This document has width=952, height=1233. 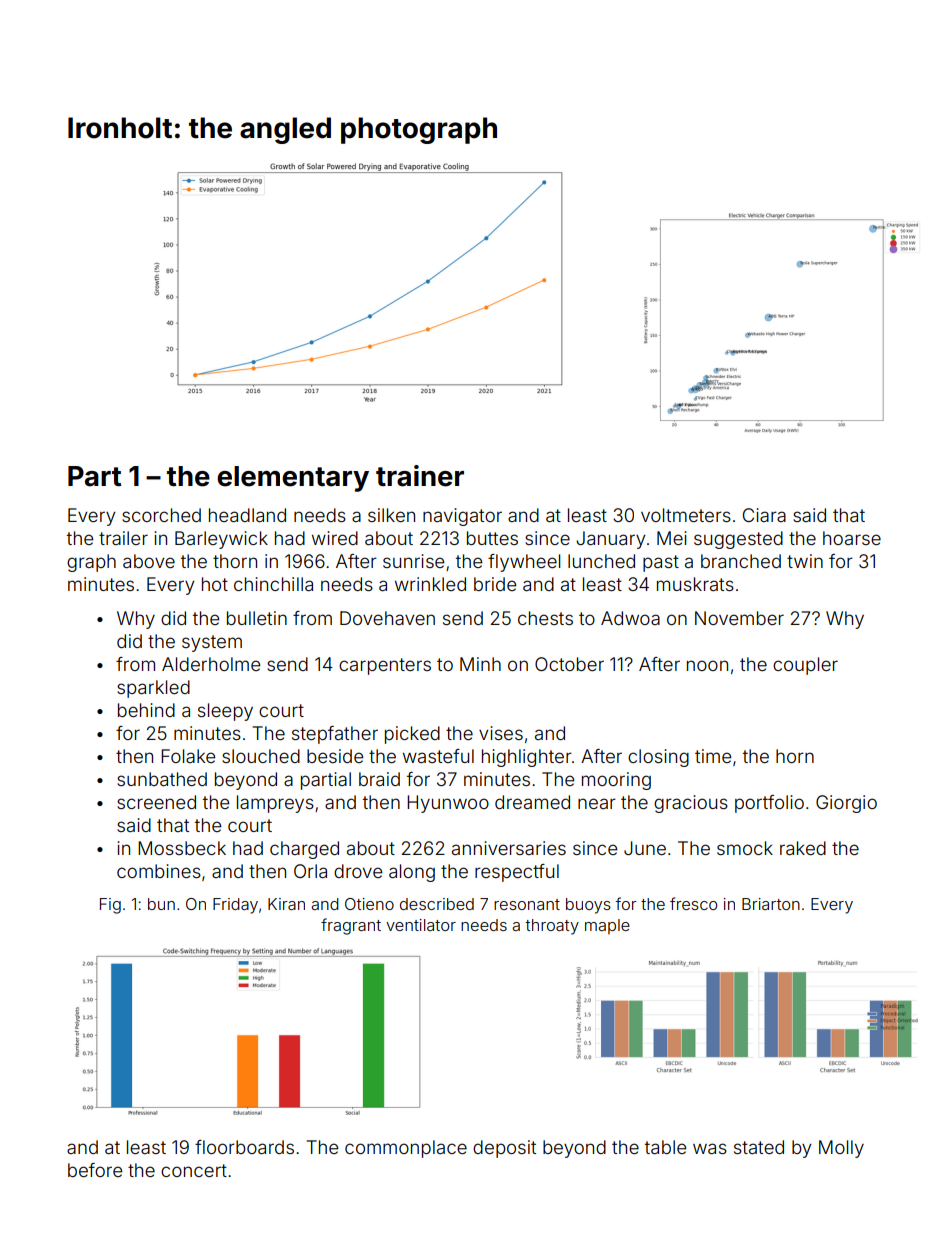 What do you see at coordinates (275, 804) in the document?
I see `lampreys` at bounding box center [275, 804].
